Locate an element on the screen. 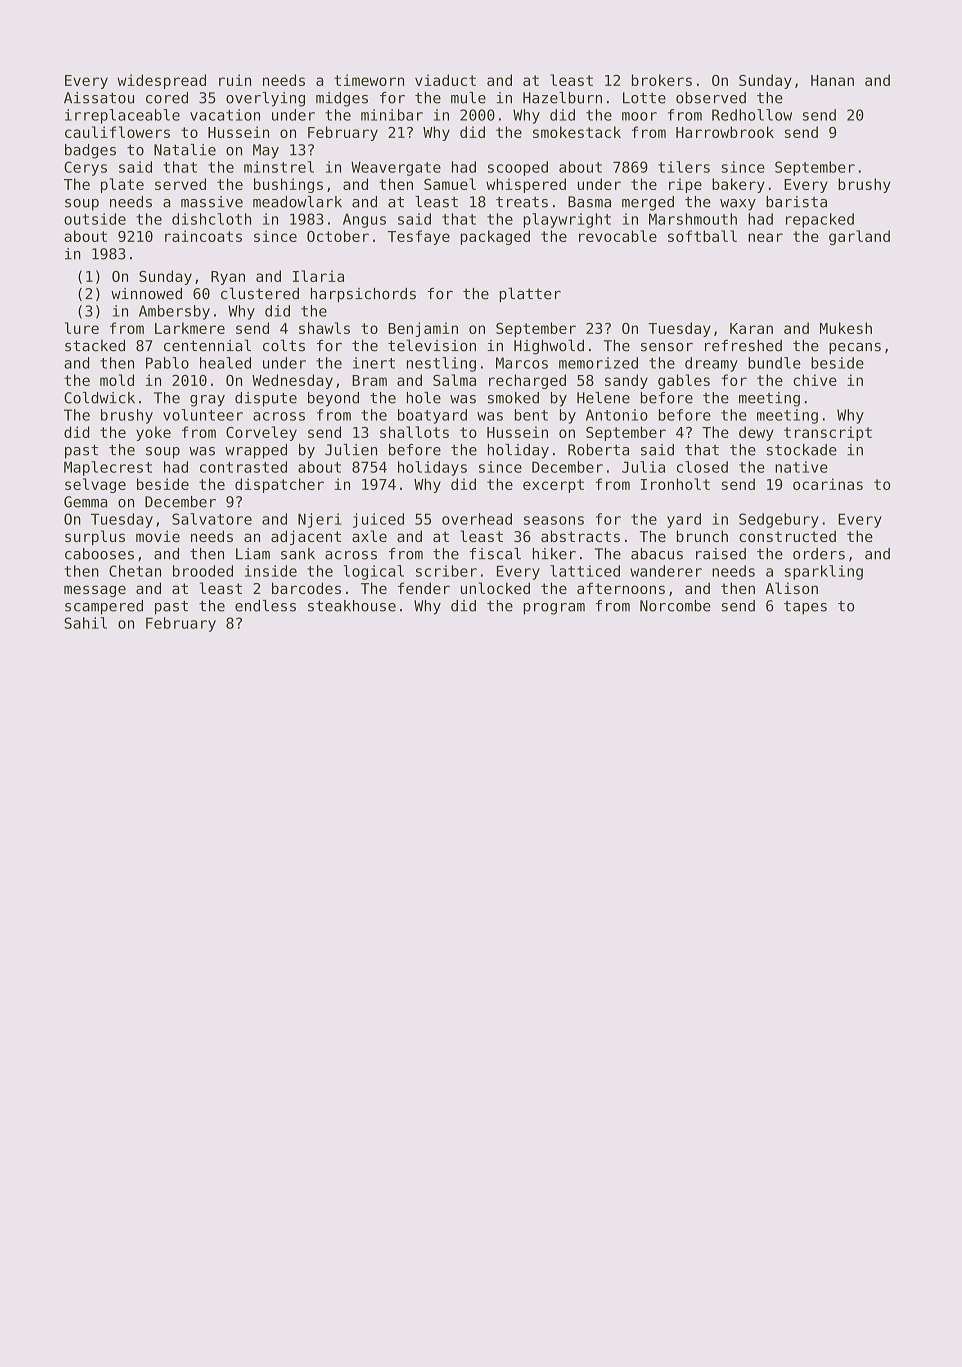 The image size is (962, 1367). bakery is located at coordinates (738, 185).
